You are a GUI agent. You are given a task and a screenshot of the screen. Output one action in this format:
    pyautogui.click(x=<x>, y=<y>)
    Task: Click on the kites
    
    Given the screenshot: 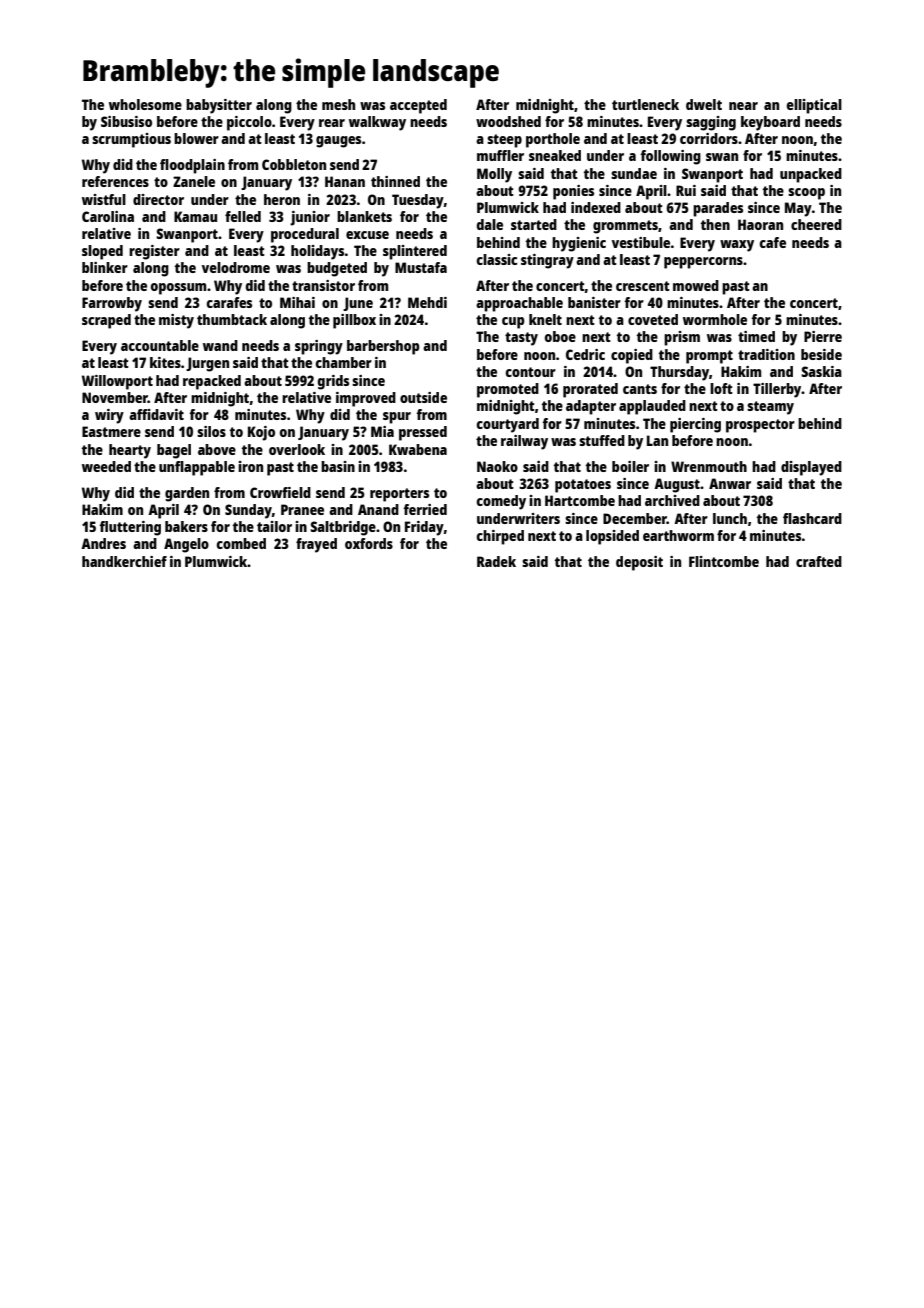 What is the action you would take?
    pyautogui.click(x=165, y=362)
